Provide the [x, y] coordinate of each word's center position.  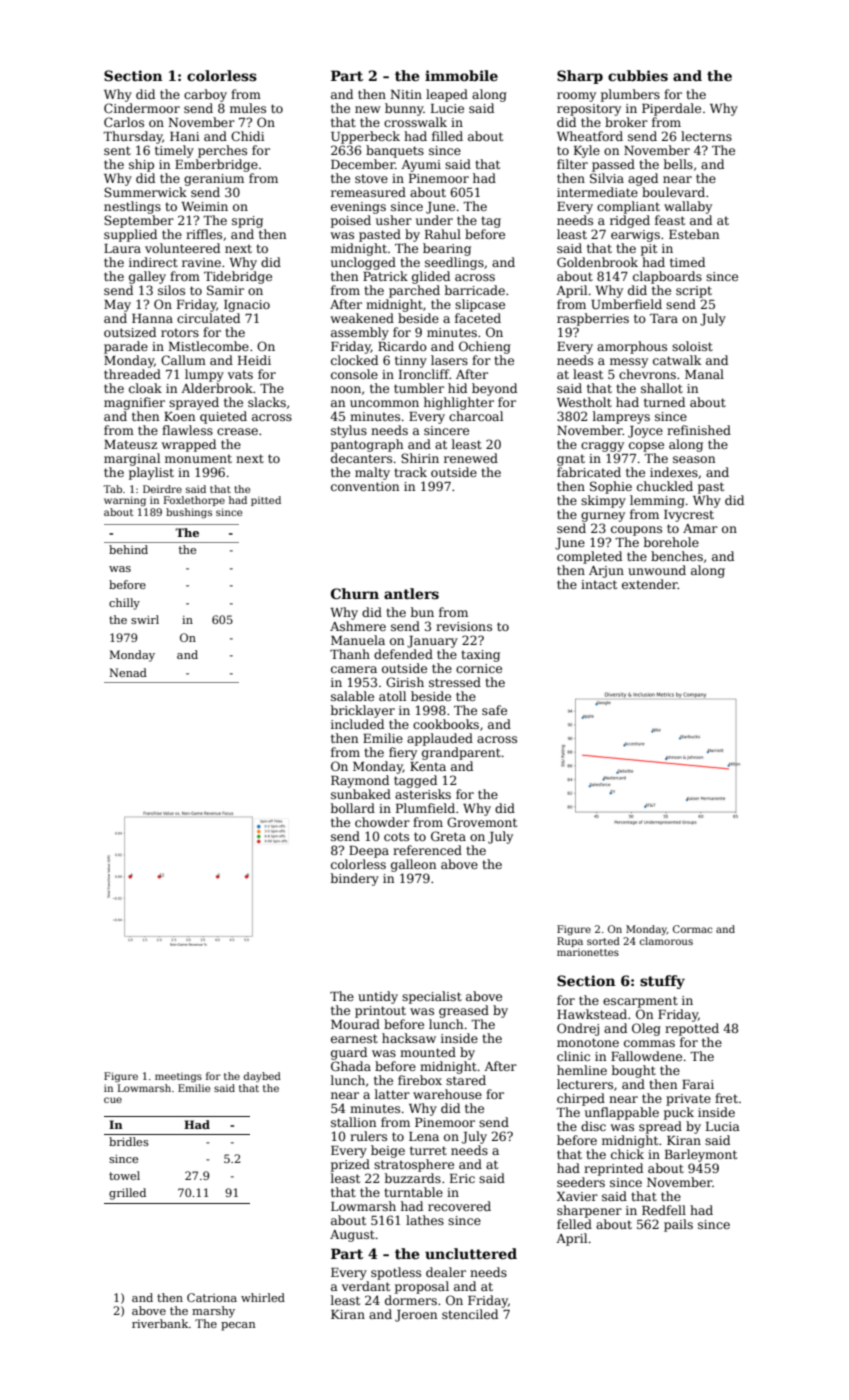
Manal [704, 374]
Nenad [128, 672]
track [410, 472]
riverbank [160, 1323]
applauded [440, 739]
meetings [178, 1077]
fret [726, 1098]
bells [678, 164]
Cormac [692, 929]
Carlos [124, 122]
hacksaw [409, 1038]
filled [447, 136]
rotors [180, 332]
